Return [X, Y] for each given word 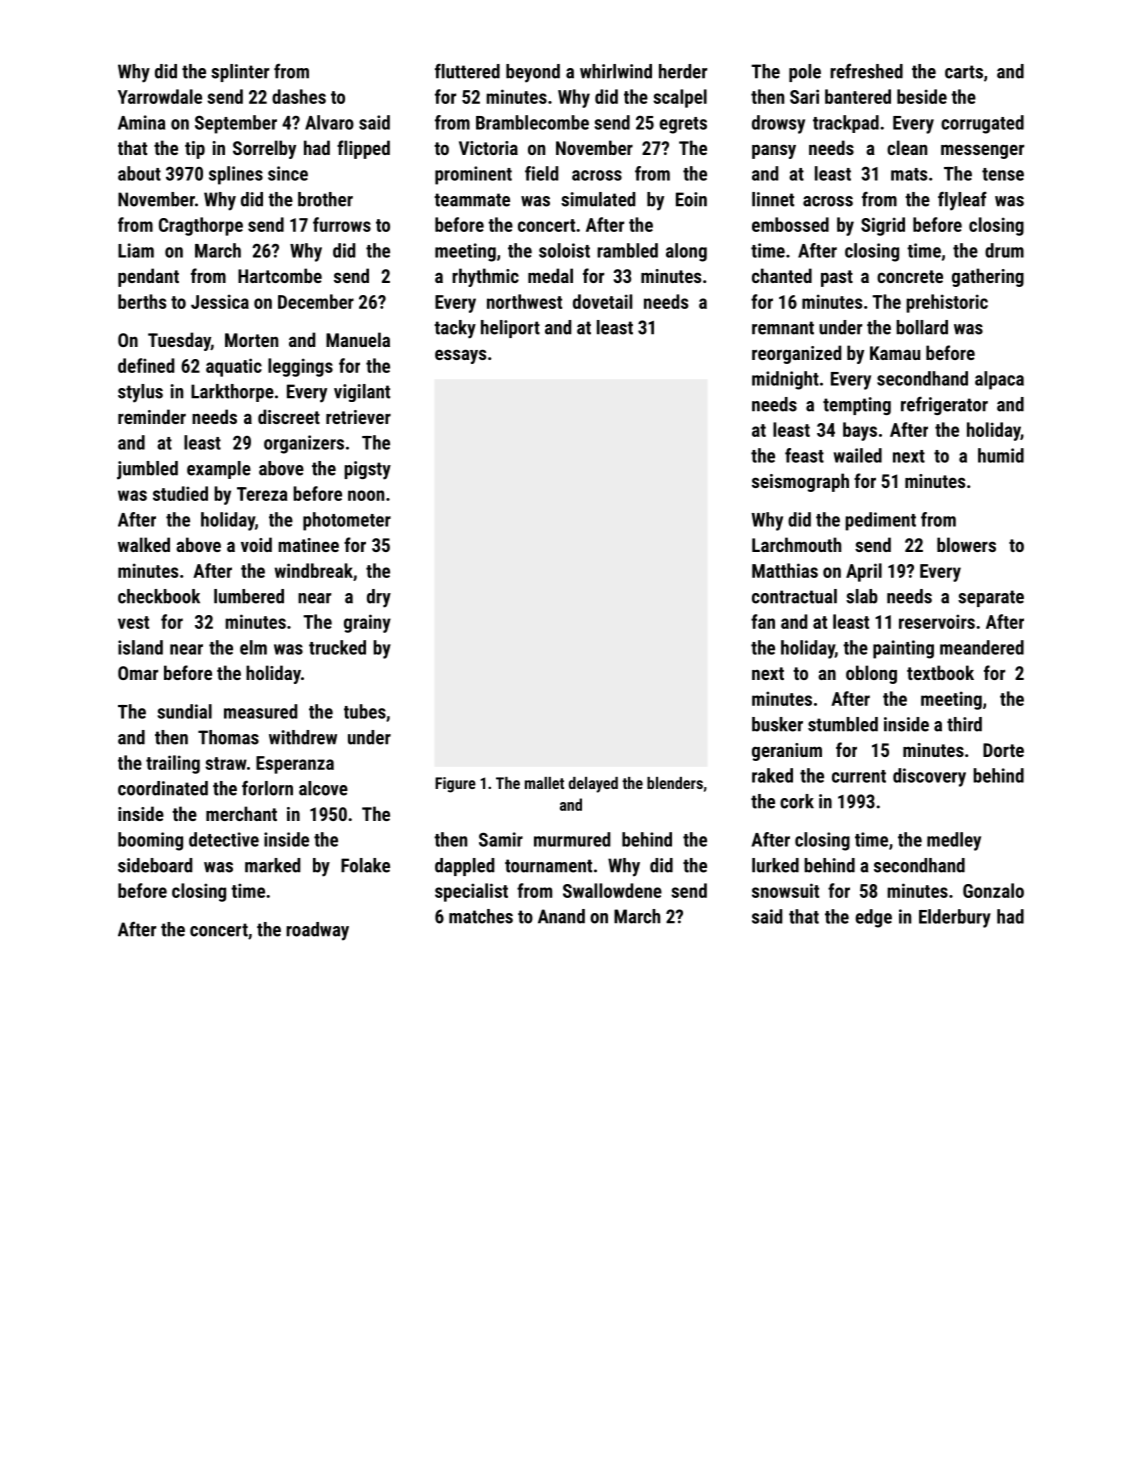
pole [805, 73]
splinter [240, 73]
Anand [561, 916]
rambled [627, 250]
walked [144, 544]
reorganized [796, 354]
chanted [782, 275]
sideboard [155, 865]
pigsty [367, 470]
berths [142, 301]
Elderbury [955, 918]
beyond [533, 73]
